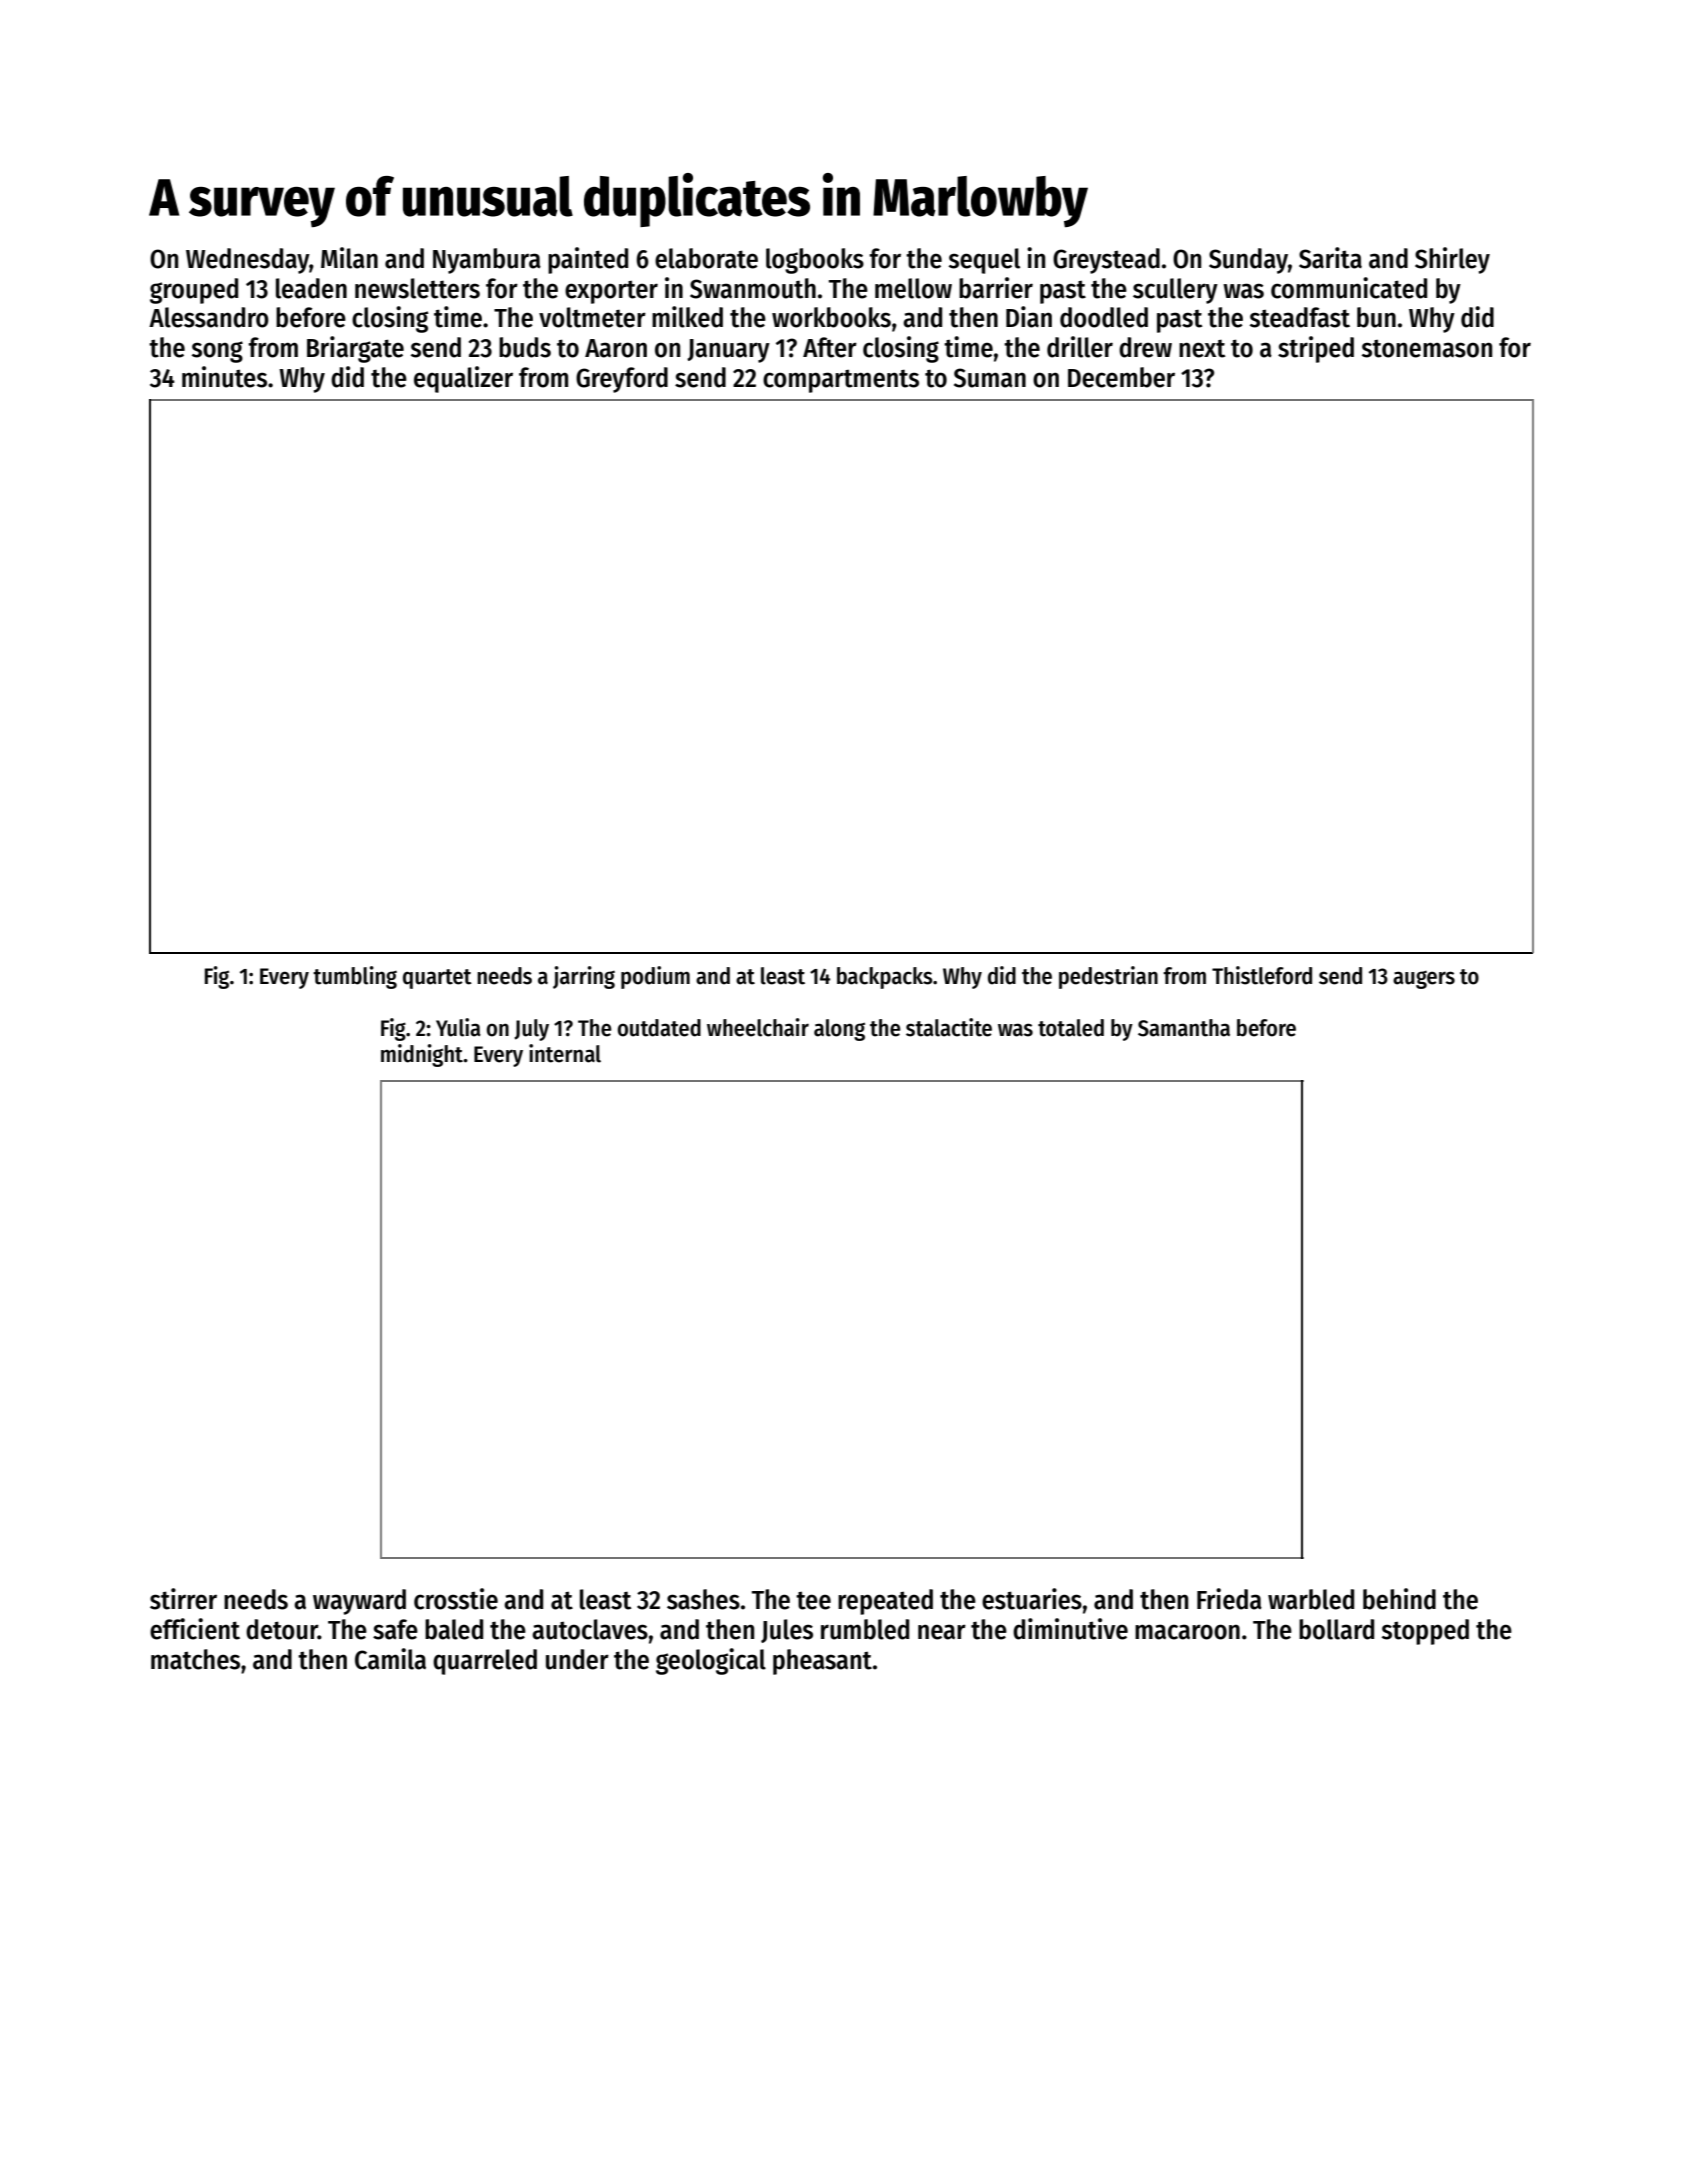 This page has height=2178, width=1683. Describe the element at coordinates (565, 1053) in the page. I see `internal` at that location.
